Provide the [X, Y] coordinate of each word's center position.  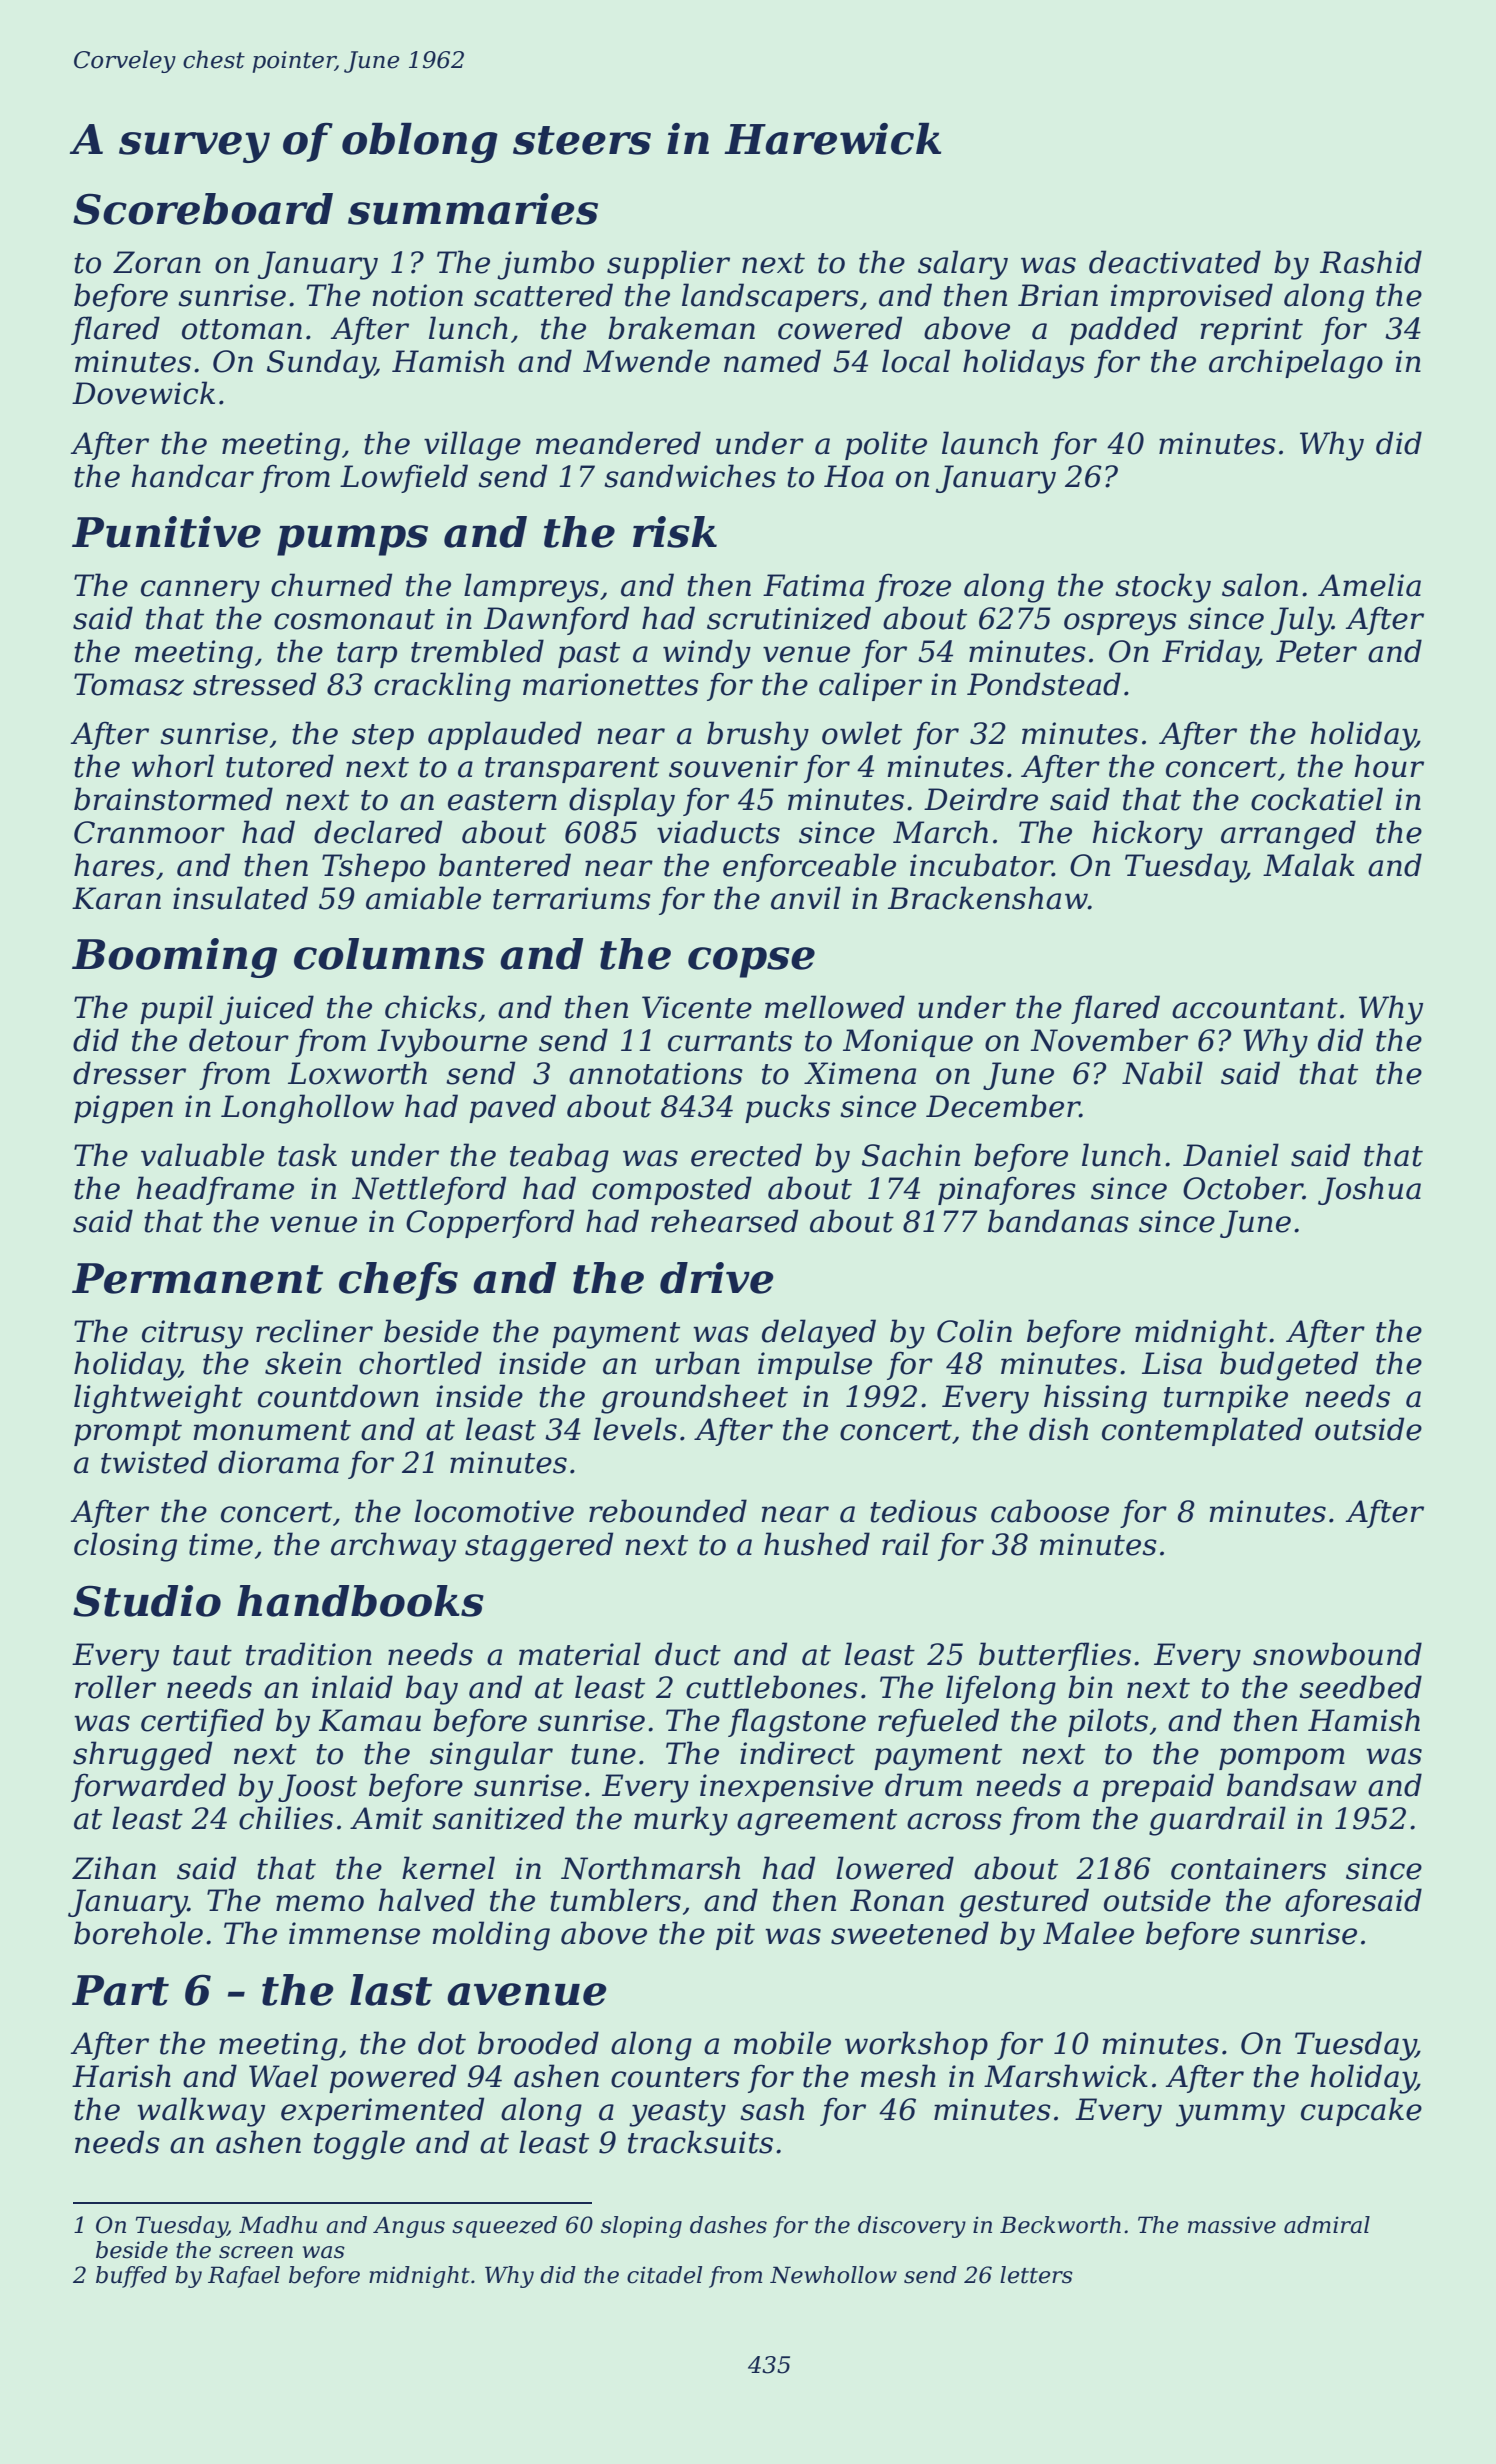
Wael [283, 2076]
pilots [1108, 1722]
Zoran [157, 262]
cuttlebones [772, 1687]
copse [751, 962]
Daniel [1231, 1155]
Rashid [1371, 262]
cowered [840, 328]
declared [378, 832]
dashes [728, 2225]
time [221, 1544]
